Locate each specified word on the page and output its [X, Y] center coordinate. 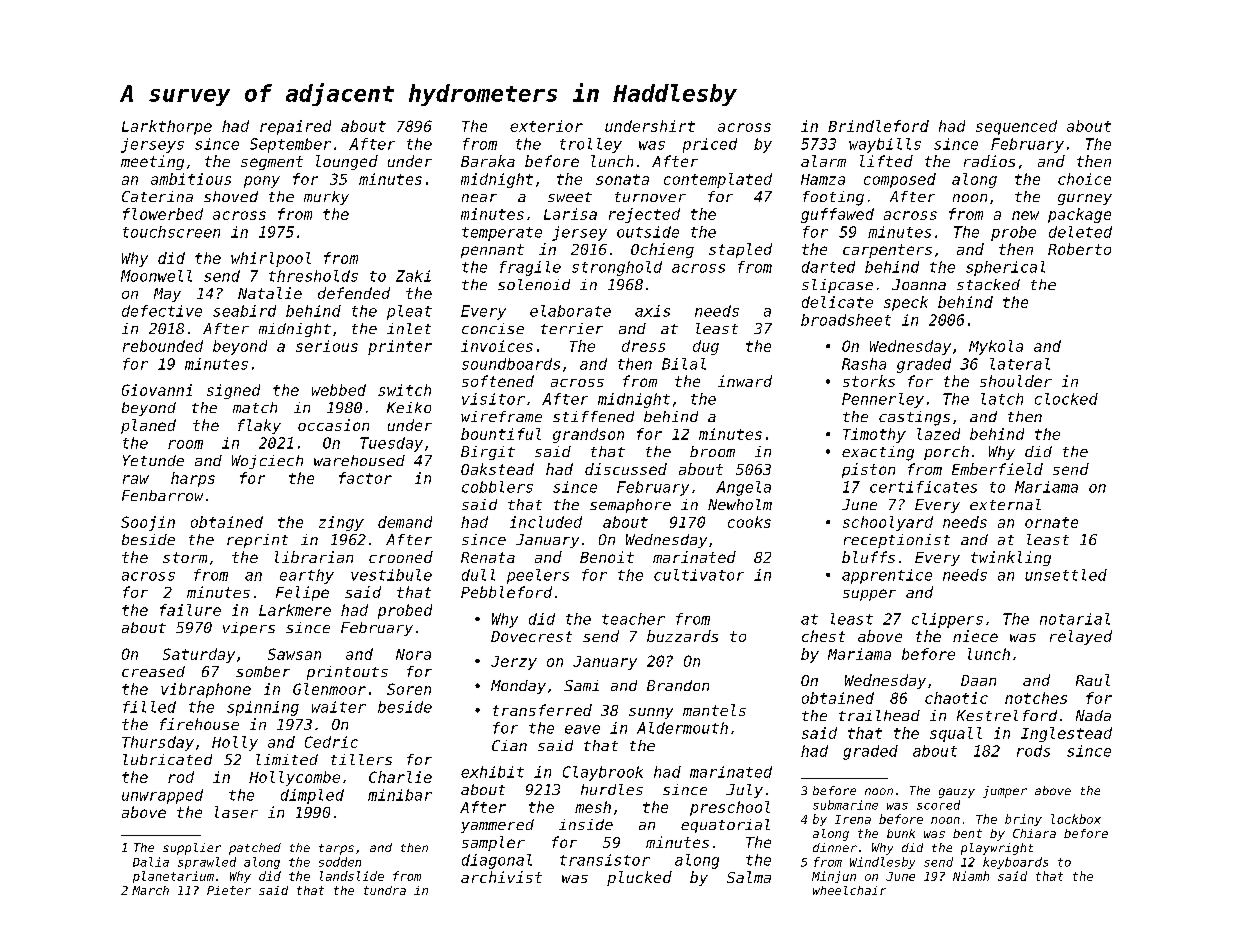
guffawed [837, 215]
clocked [1066, 399]
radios [989, 161]
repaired [295, 127]
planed [148, 426]
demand [405, 522]
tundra [385, 890]
